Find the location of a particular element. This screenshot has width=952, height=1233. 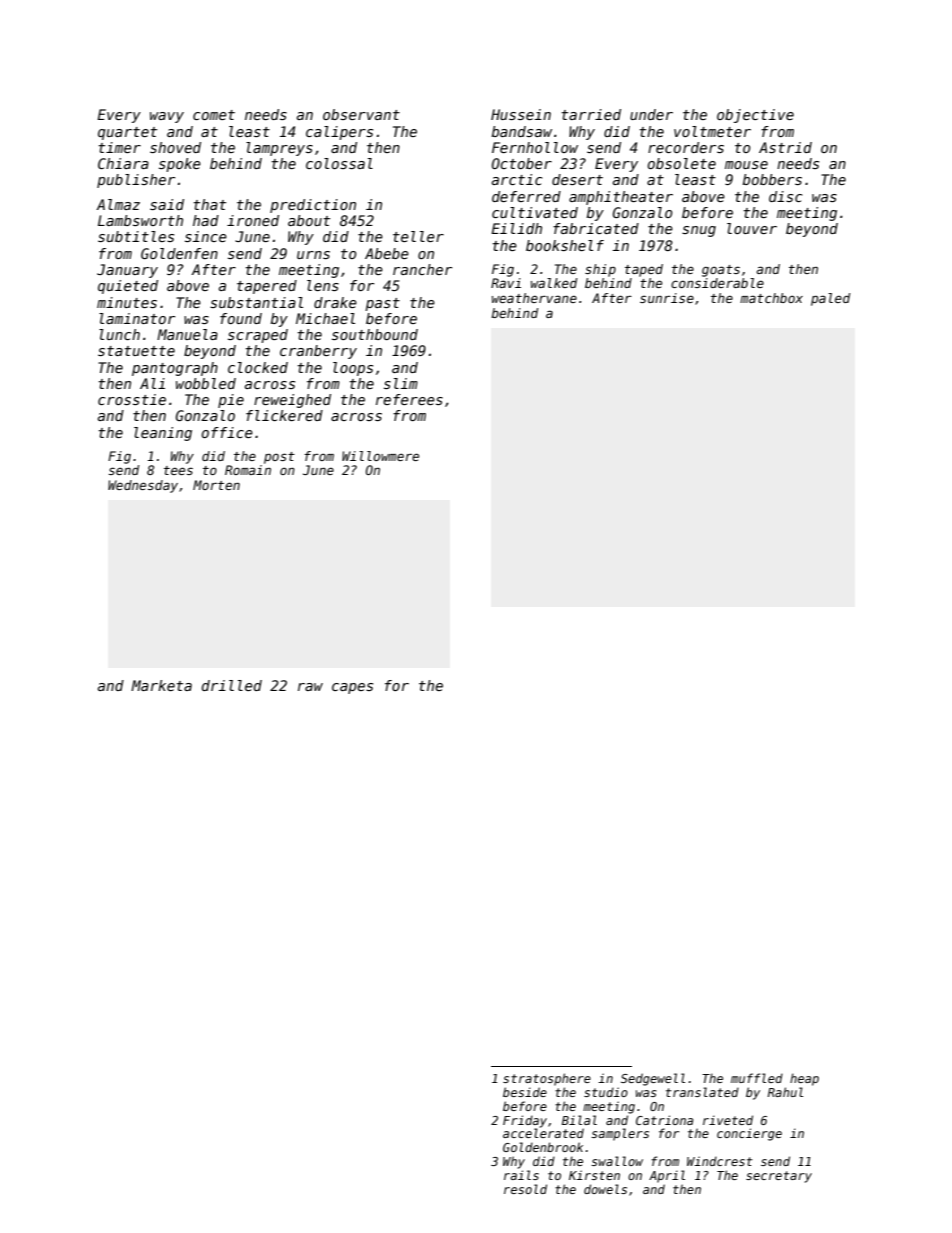

raw is located at coordinates (310, 687).
